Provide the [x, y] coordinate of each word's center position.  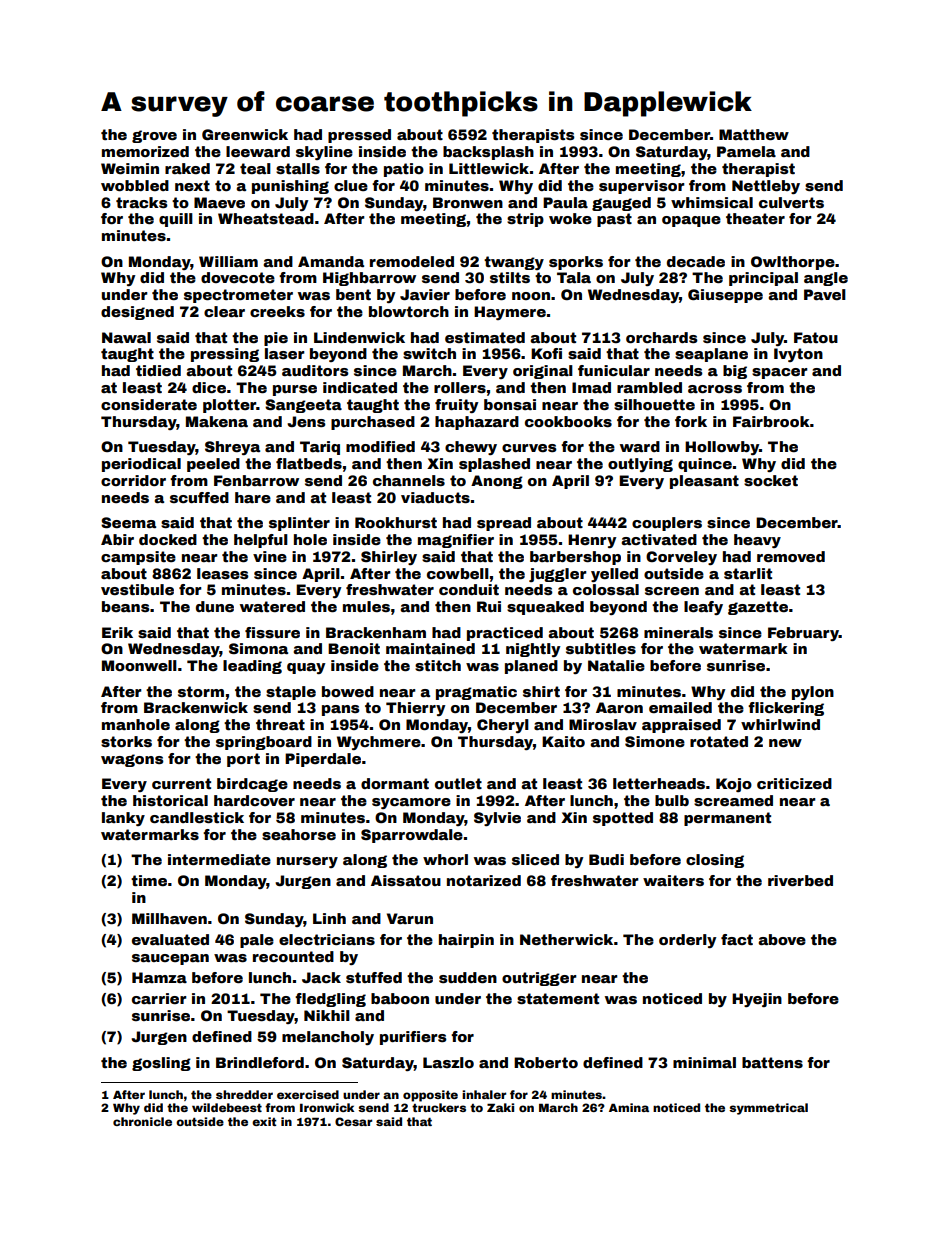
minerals [678, 632]
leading [252, 667]
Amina [629, 1107]
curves [529, 448]
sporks [576, 263]
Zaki [500, 1107]
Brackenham [376, 632]
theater [755, 218]
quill [176, 220]
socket [771, 480]
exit [264, 1121]
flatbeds [309, 463]
